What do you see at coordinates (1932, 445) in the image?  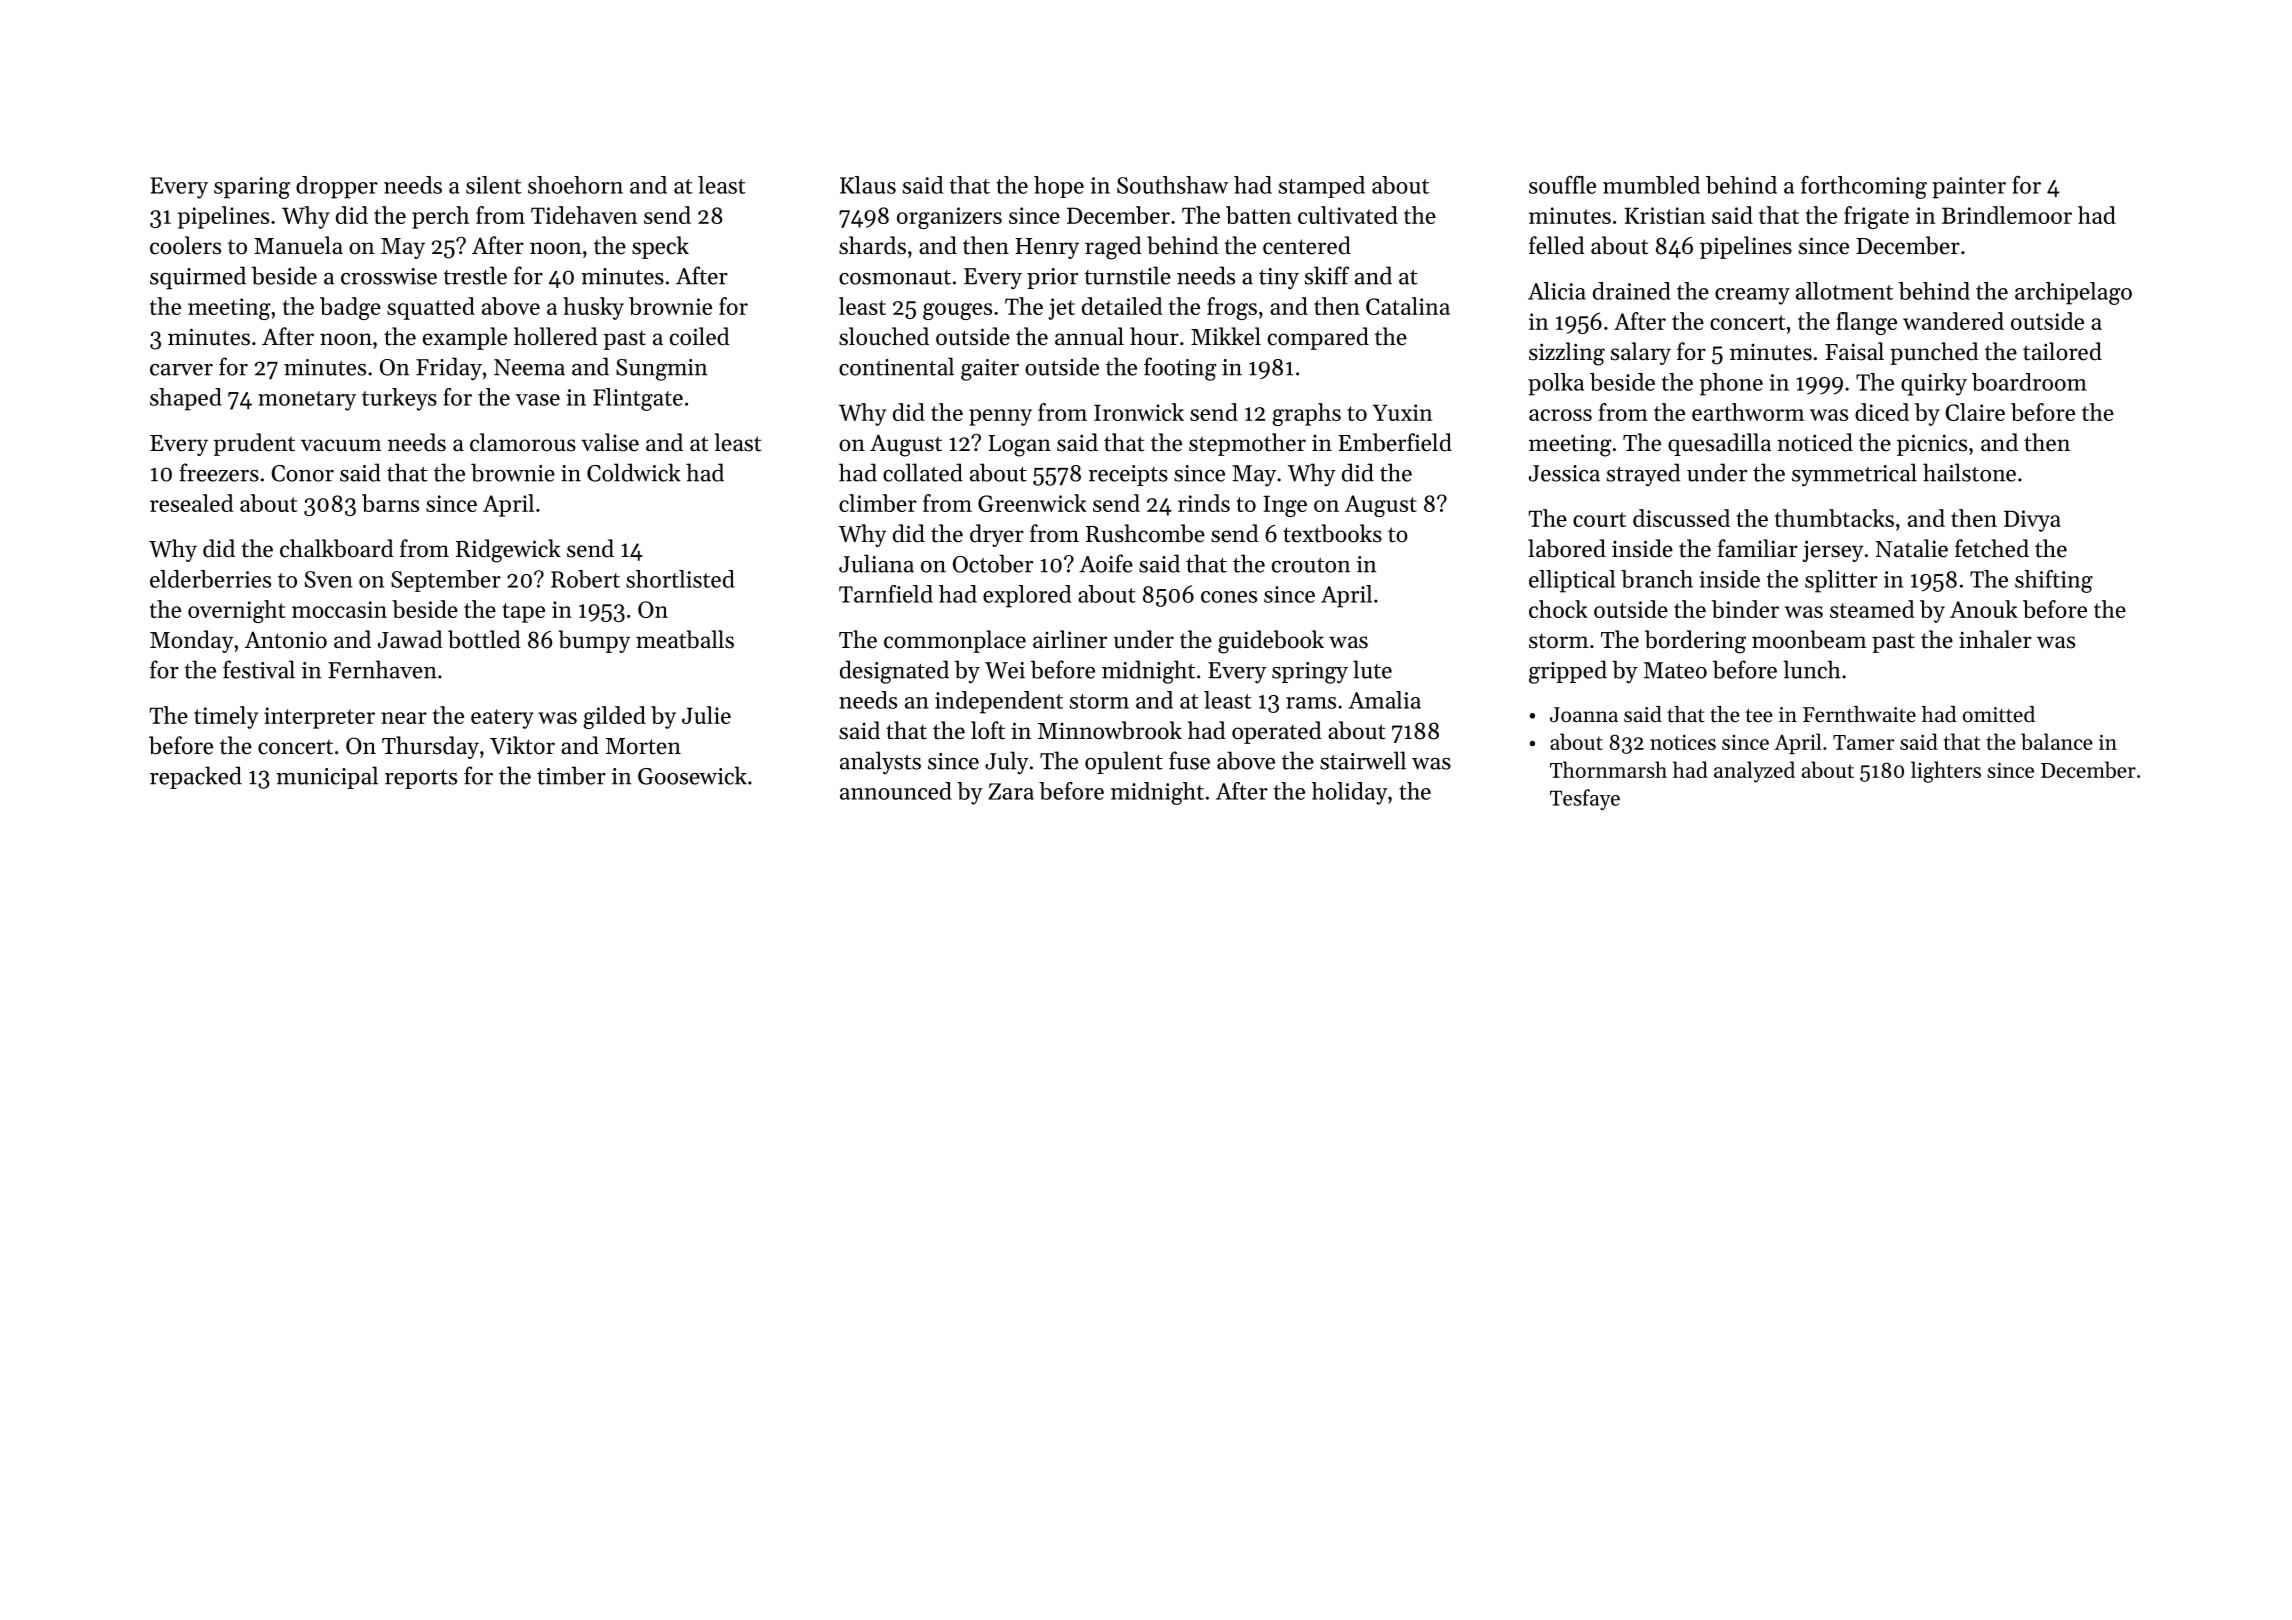 I see `picnics` at bounding box center [1932, 445].
